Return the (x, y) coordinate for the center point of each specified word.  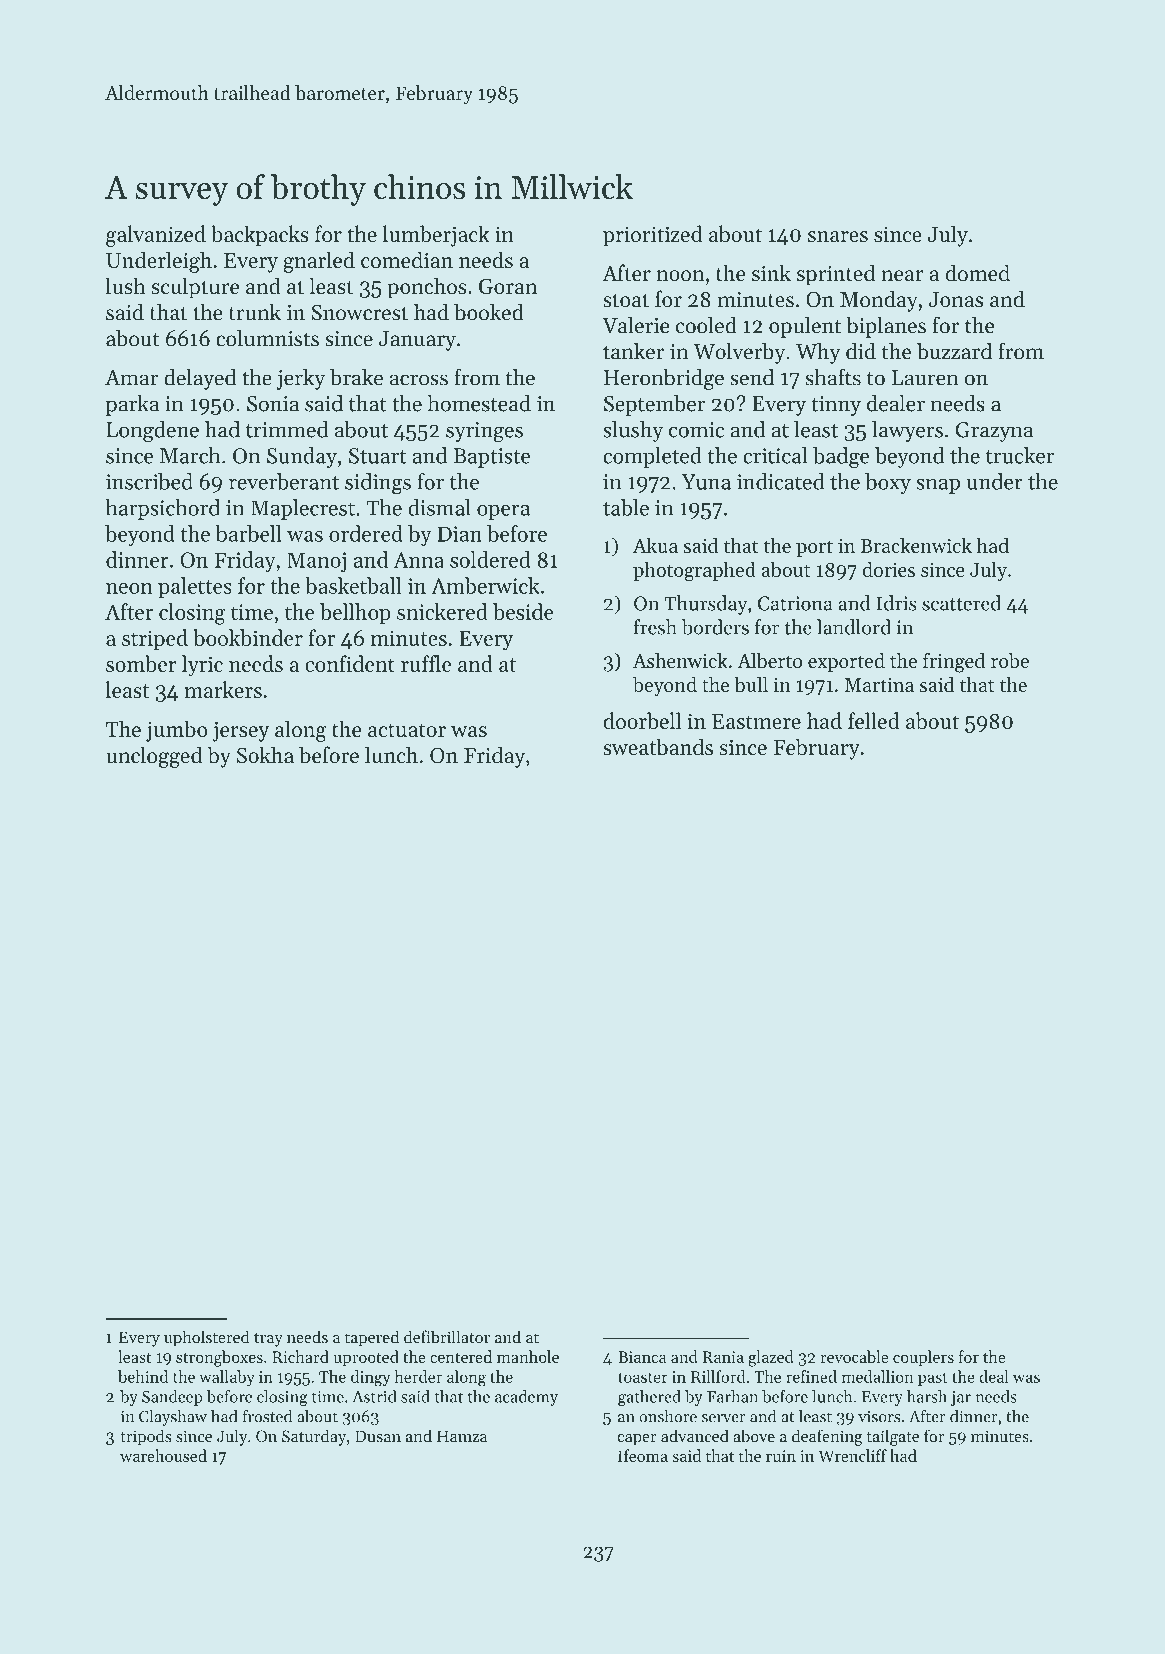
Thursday (705, 605)
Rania (723, 1357)
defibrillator (447, 1337)
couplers (923, 1358)
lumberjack (436, 236)
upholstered (207, 1338)
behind (143, 1376)
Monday (879, 301)
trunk (255, 312)
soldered (490, 559)
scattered (961, 603)
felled (874, 720)
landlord (854, 627)
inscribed (149, 481)
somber (141, 663)
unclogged (154, 757)
